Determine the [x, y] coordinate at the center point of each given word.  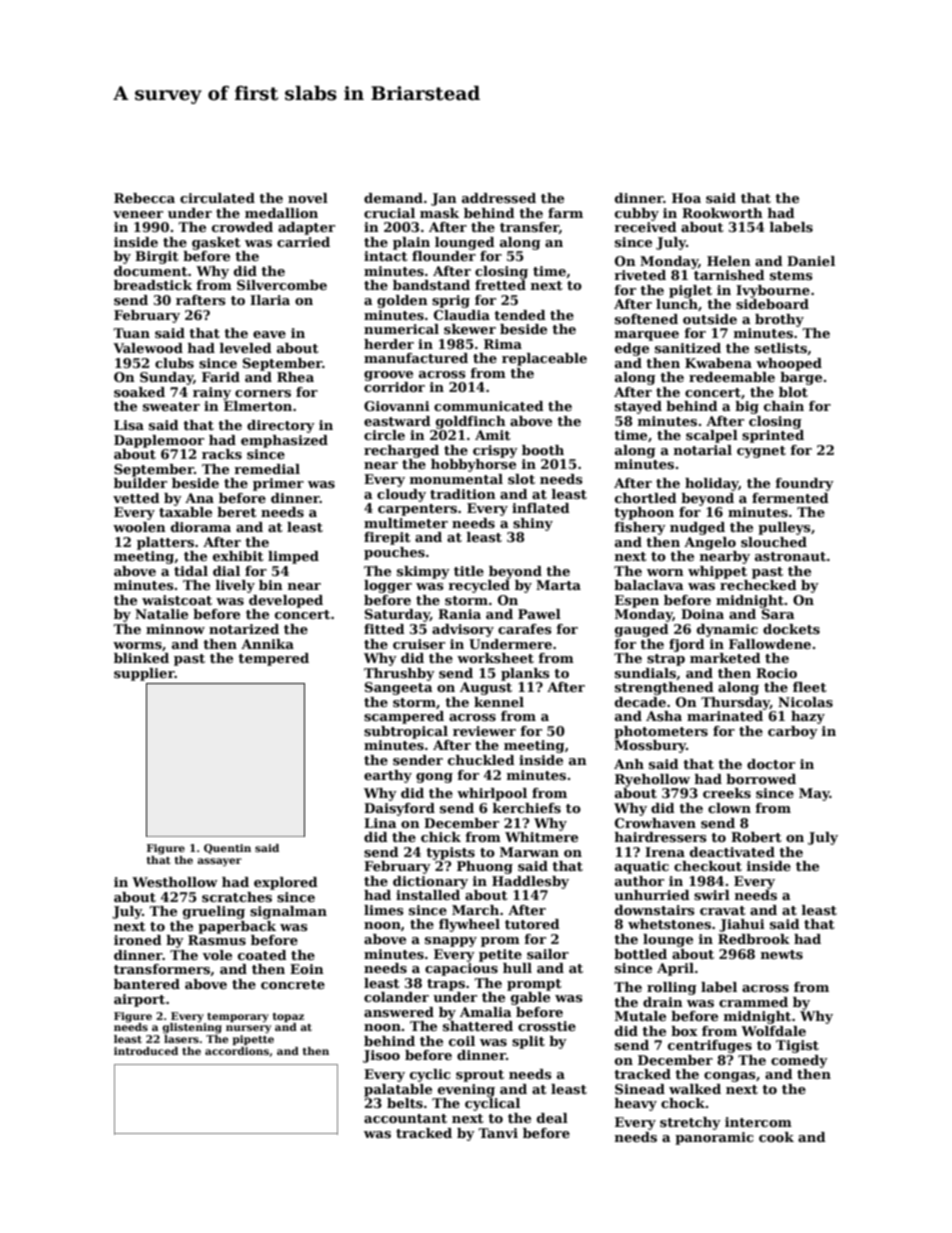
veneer [138, 214]
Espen [637, 601]
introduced [146, 1051]
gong [434, 778]
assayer [219, 862]
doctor [771, 764]
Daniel [811, 261]
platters [165, 543]
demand [393, 198]
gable [530, 998]
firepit [387, 538]
